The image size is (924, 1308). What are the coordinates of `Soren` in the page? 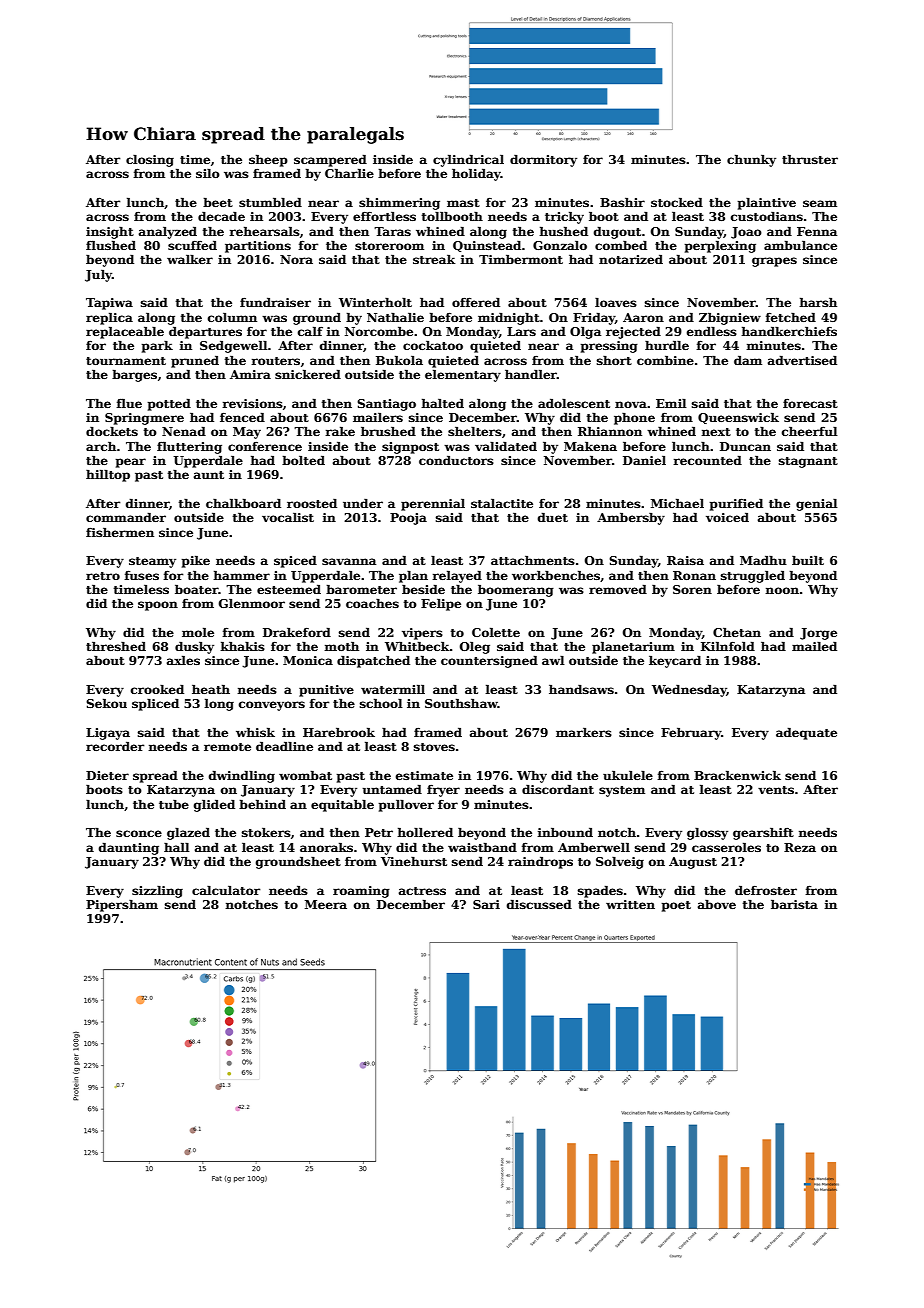 It's located at (692, 589).
